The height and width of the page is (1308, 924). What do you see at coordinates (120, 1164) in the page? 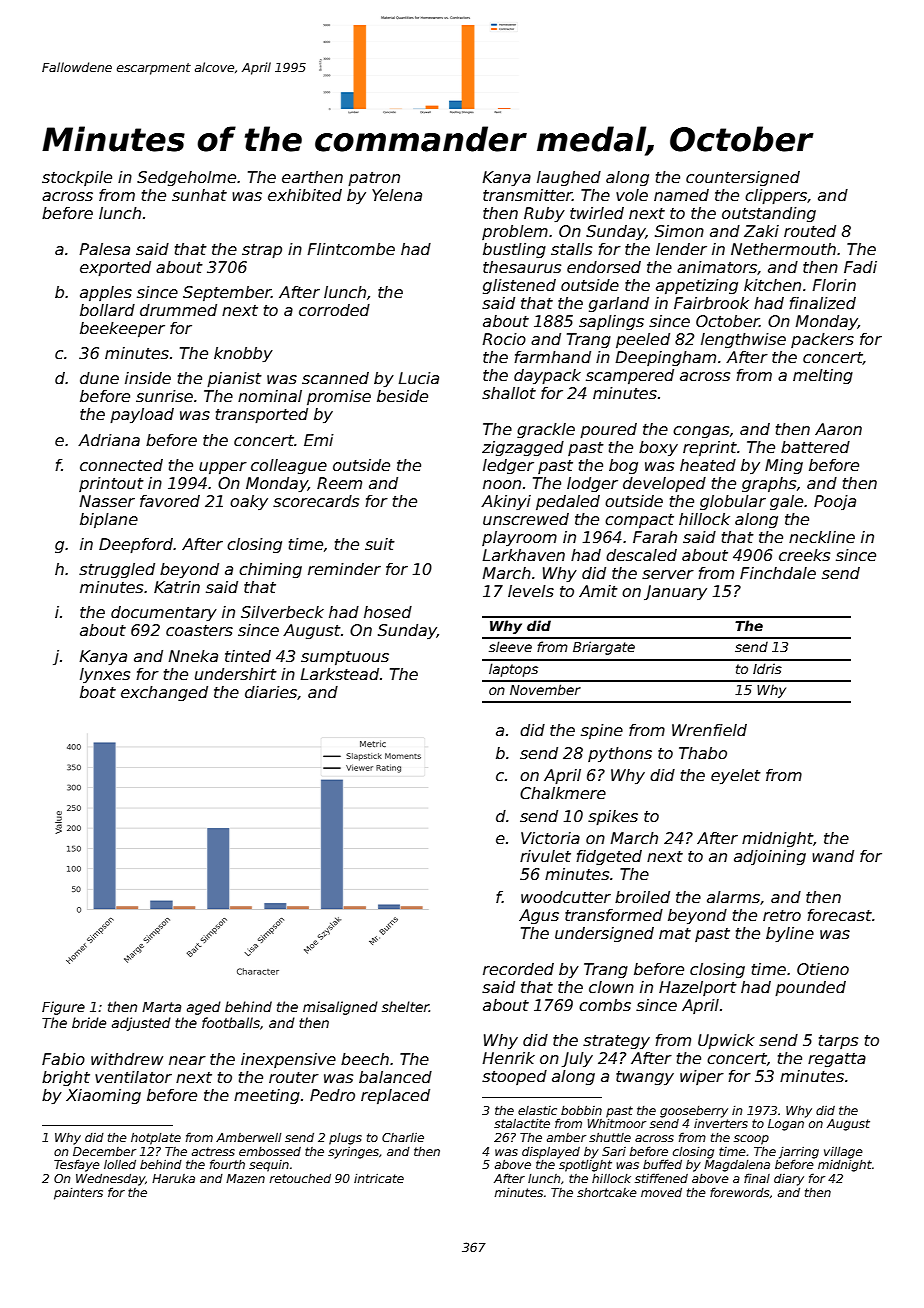
I see `lolled` at bounding box center [120, 1164].
